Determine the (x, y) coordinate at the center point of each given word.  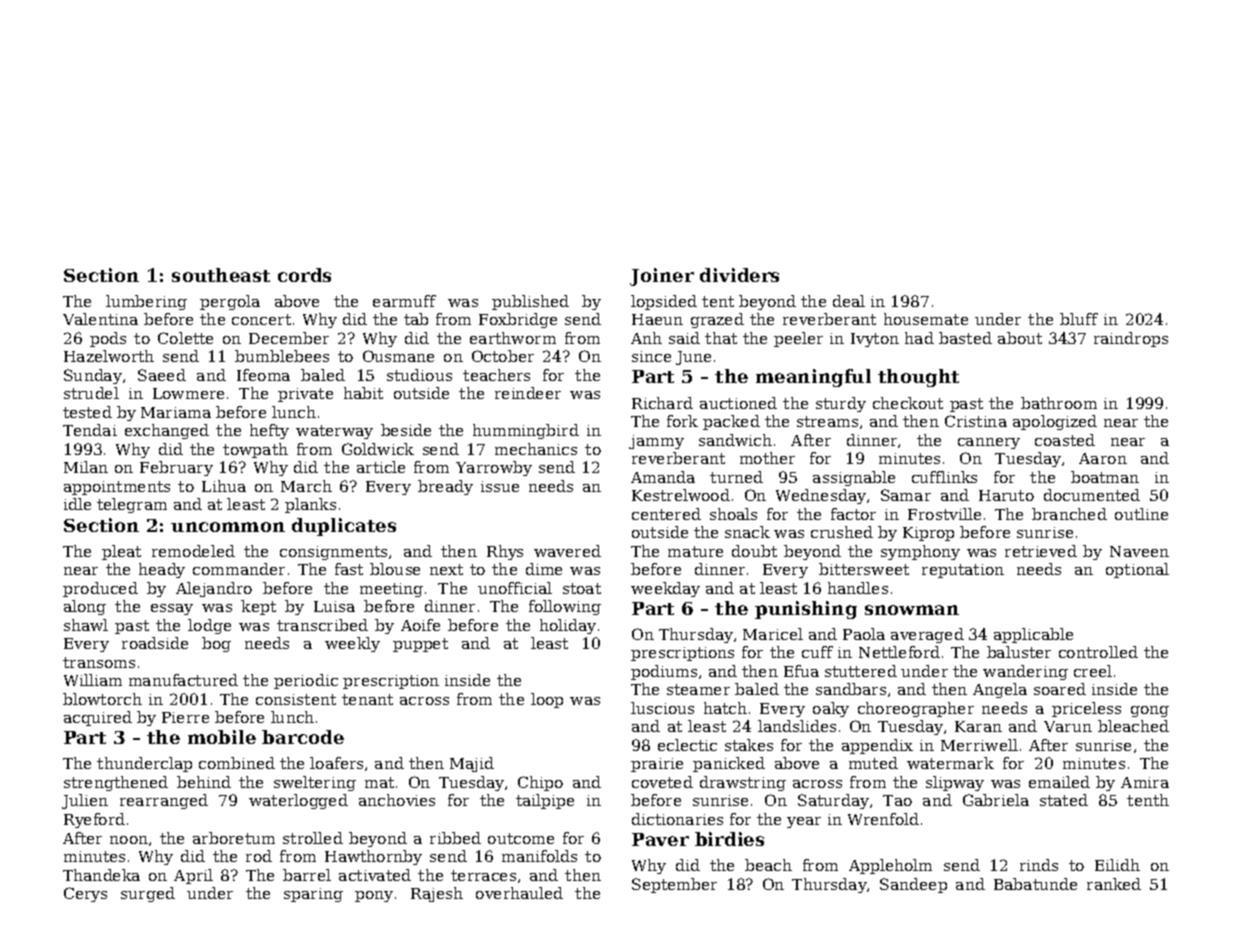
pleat (121, 552)
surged (148, 894)
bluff (1079, 319)
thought (918, 378)
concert (261, 319)
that (721, 338)
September (674, 885)
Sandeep (913, 885)
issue (500, 486)
